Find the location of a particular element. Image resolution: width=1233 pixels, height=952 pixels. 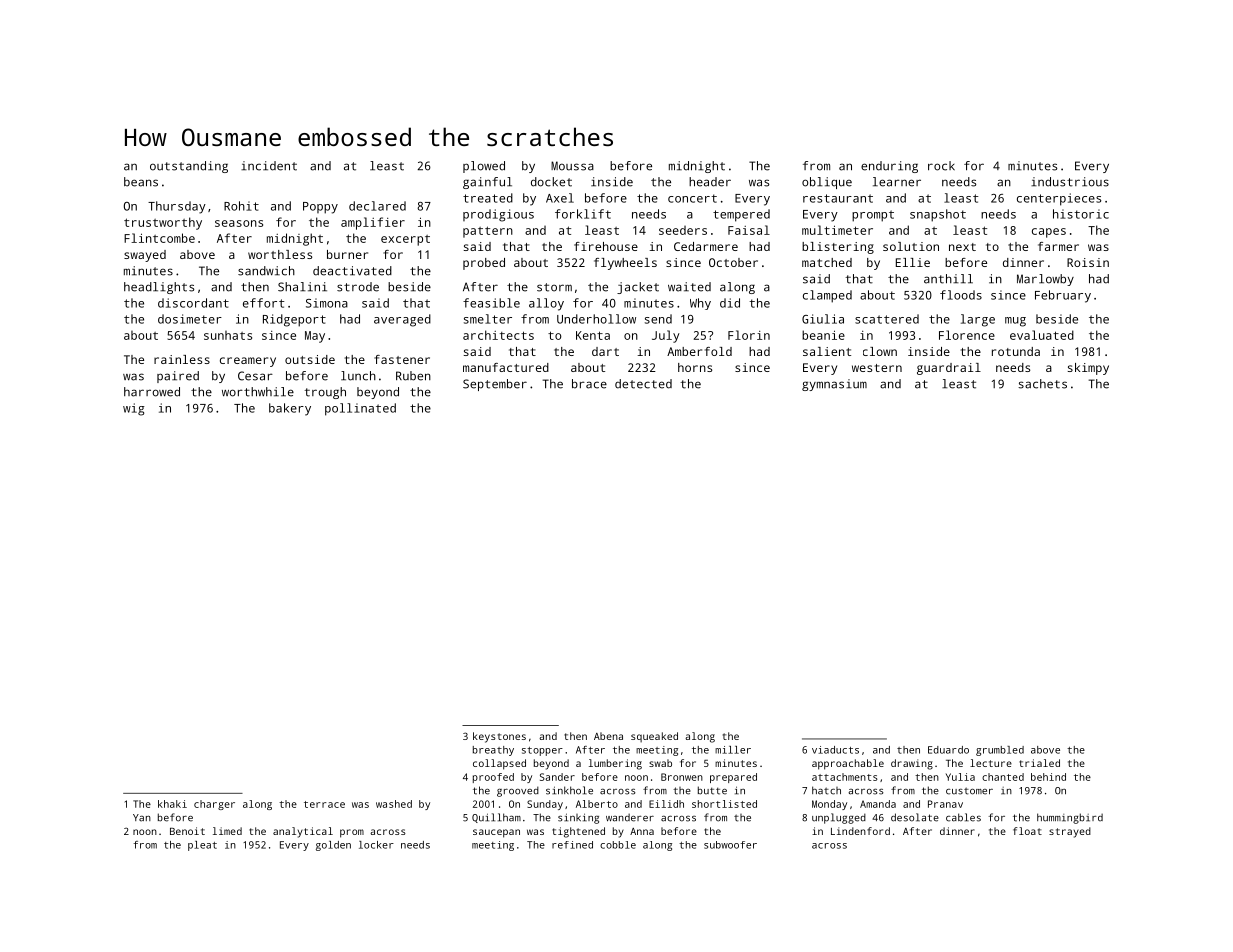

sachets is located at coordinates (1042, 384).
